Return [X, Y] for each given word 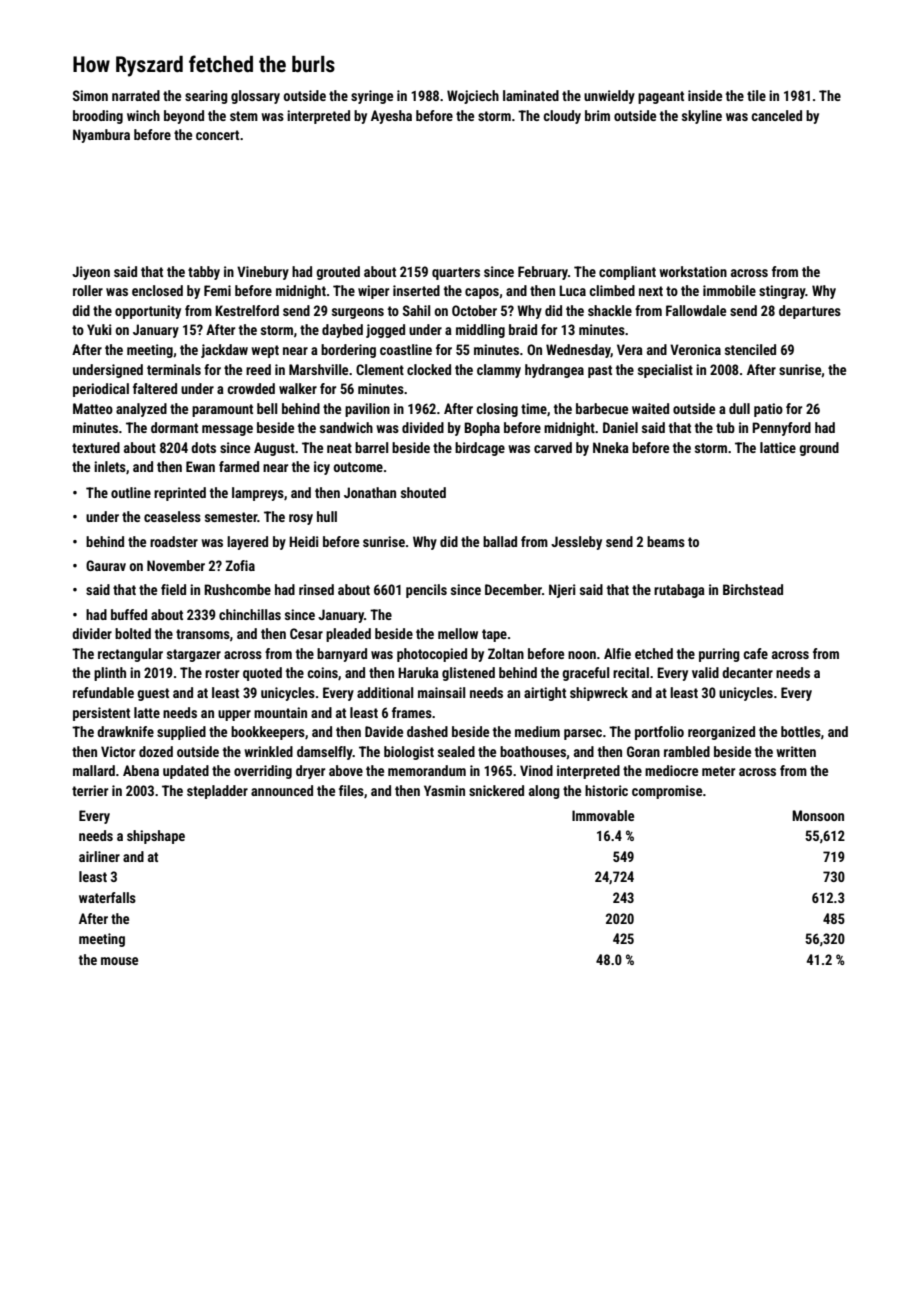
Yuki [99, 329]
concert [217, 135]
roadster [174, 541]
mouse [119, 961]
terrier [90, 790]
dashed [427, 731]
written [796, 751]
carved [553, 447]
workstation [693, 271]
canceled [776, 115]
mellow [458, 633]
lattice [778, 447]
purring [719, 655]
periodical [101, 390]
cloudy [562, 117]
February [543, 273]
